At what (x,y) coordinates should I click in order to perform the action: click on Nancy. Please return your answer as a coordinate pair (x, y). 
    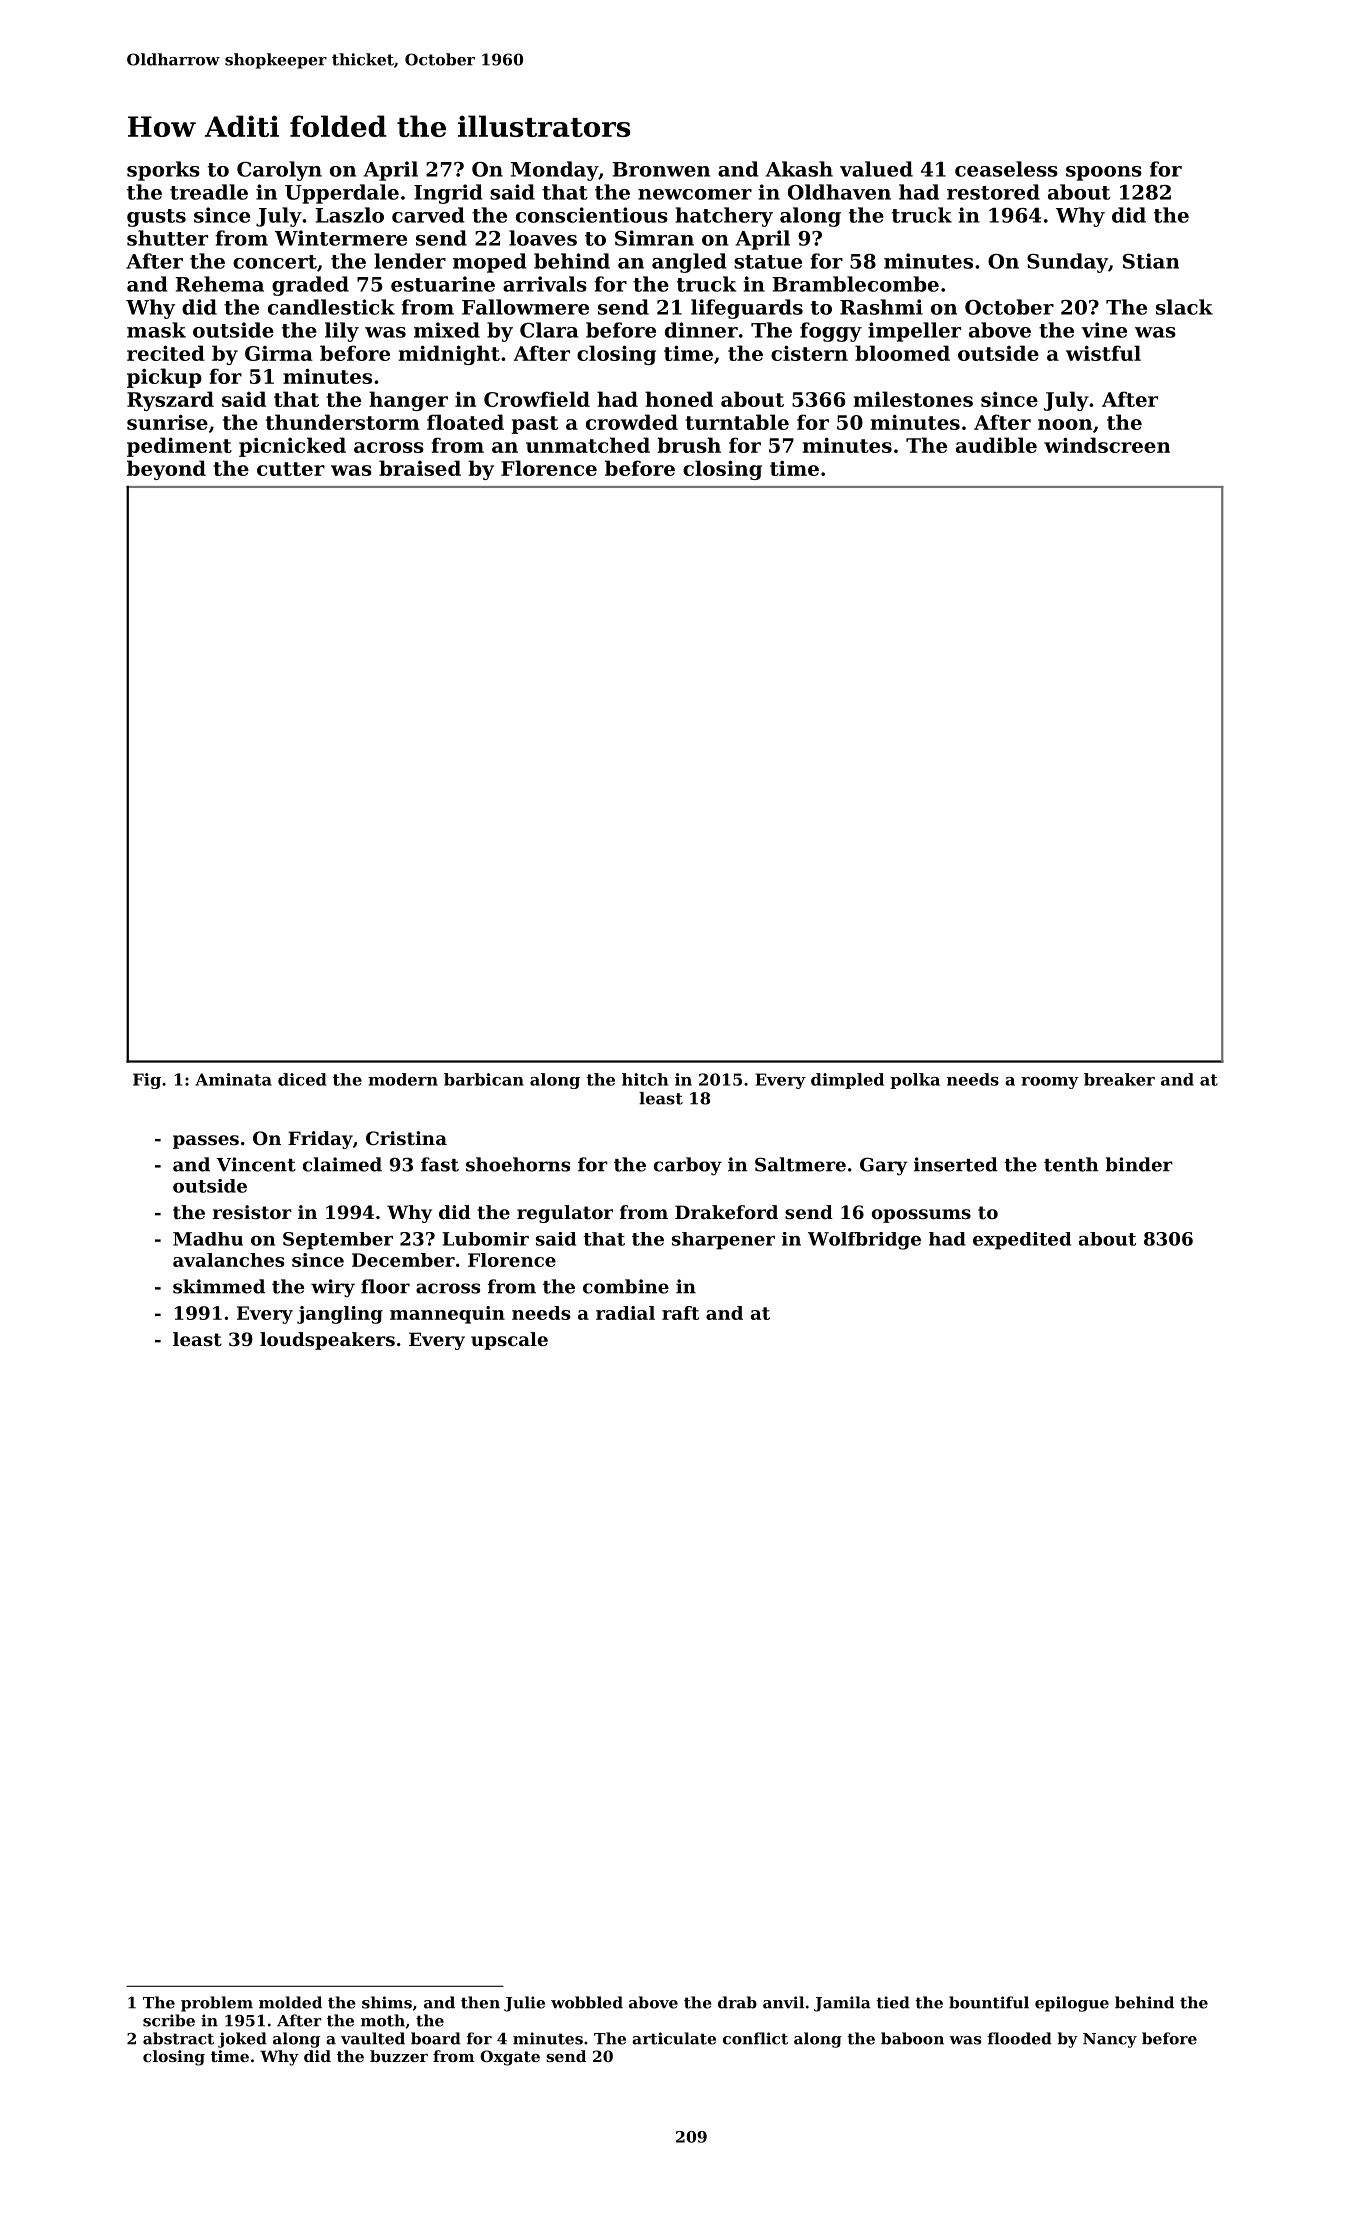
    Looking at the image, I should click on (1110, 2040).
